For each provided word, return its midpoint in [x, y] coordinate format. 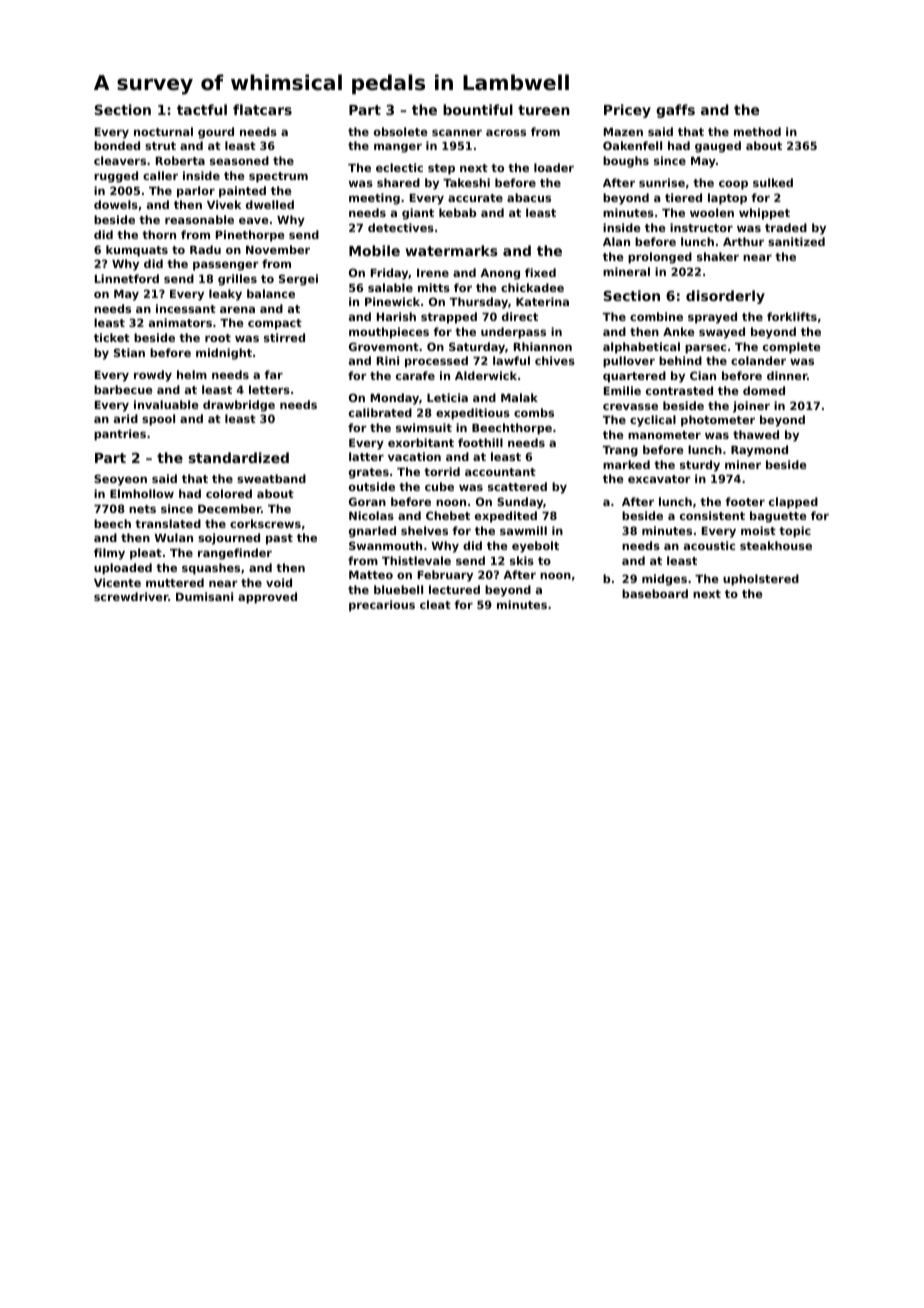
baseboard [655, 593]
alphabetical [641, 348]
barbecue [123, 389]
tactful [202, 109]
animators [180, 322]
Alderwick [486, 375]
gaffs [675, 111]
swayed [722, 333]
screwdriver [131, 596]
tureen [544, 110]
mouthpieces [389, 333]
